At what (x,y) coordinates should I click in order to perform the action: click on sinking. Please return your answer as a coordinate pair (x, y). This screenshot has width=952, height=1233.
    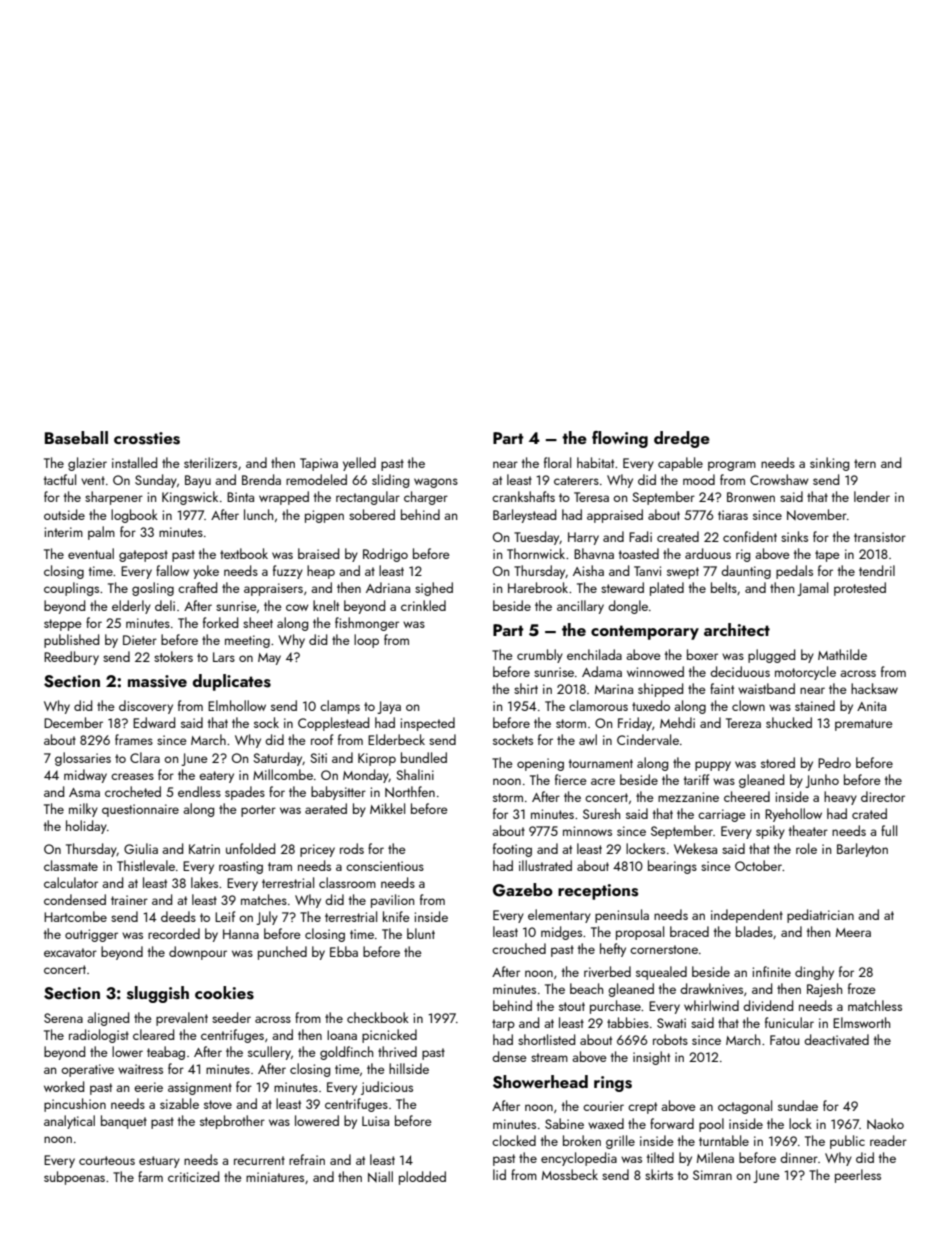
    Looking at the image, I should click on (829, 464).
